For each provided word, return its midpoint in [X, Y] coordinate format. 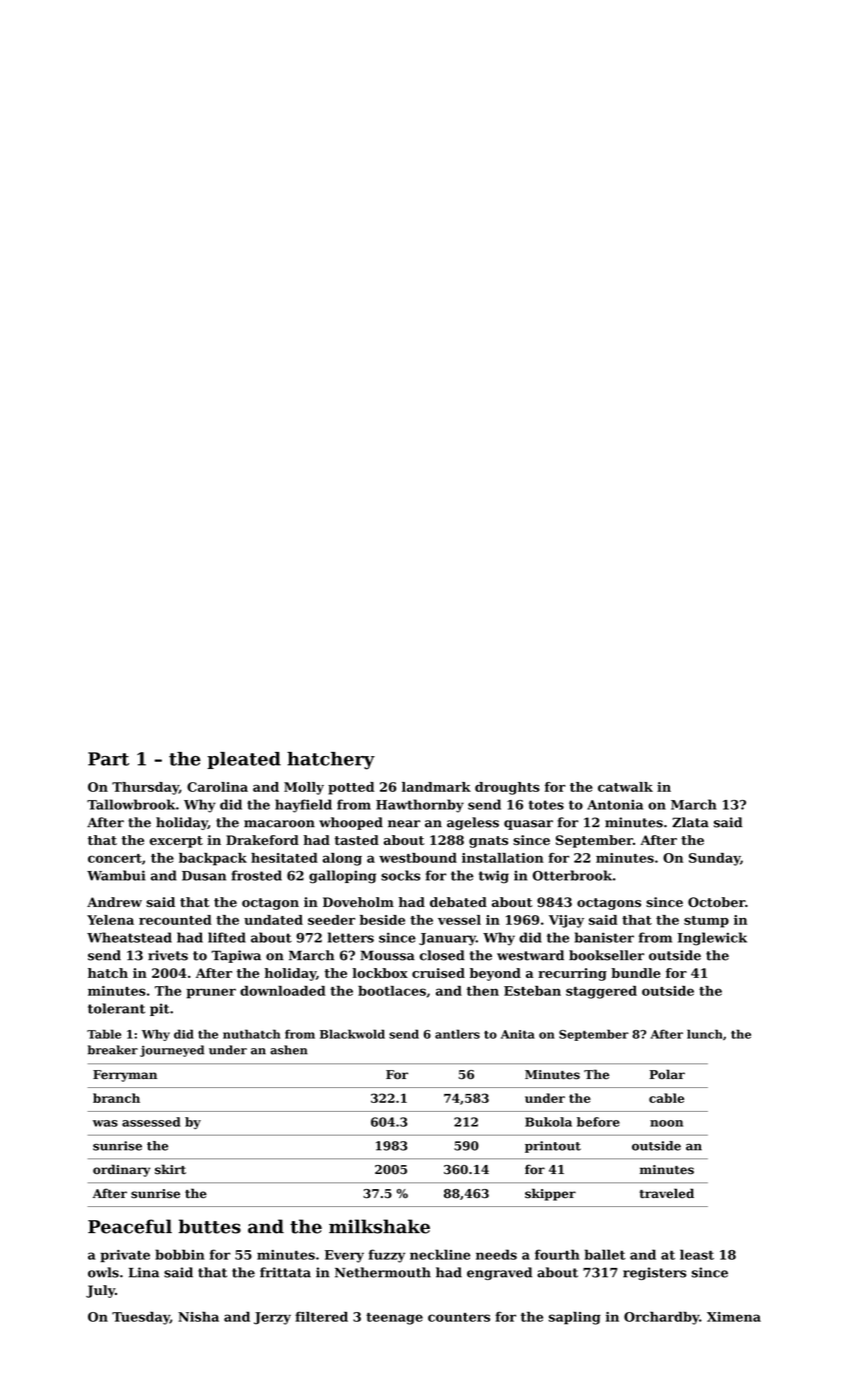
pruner [211, 993]
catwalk [625, 787]
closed [442, 955]
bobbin [180, 1254]
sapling [575, 1318]
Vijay [566, 921]
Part [108, 759]
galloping [342, 877]
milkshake [379, 1226]
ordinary [121, 1170]
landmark [436, 787]
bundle [636, 973]
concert [115, 858]
